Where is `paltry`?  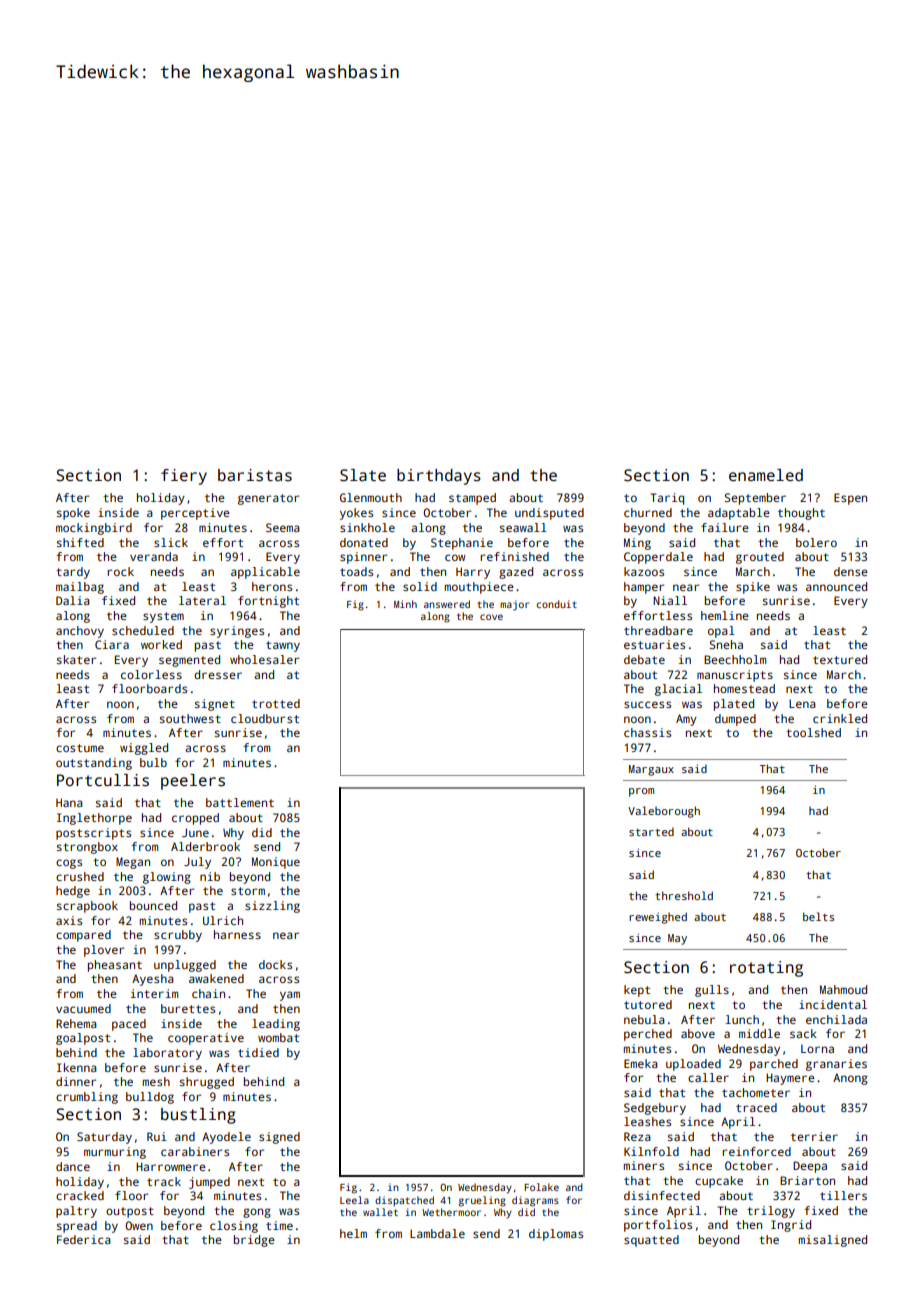 paltry is located at coordinates (76, 1212).
